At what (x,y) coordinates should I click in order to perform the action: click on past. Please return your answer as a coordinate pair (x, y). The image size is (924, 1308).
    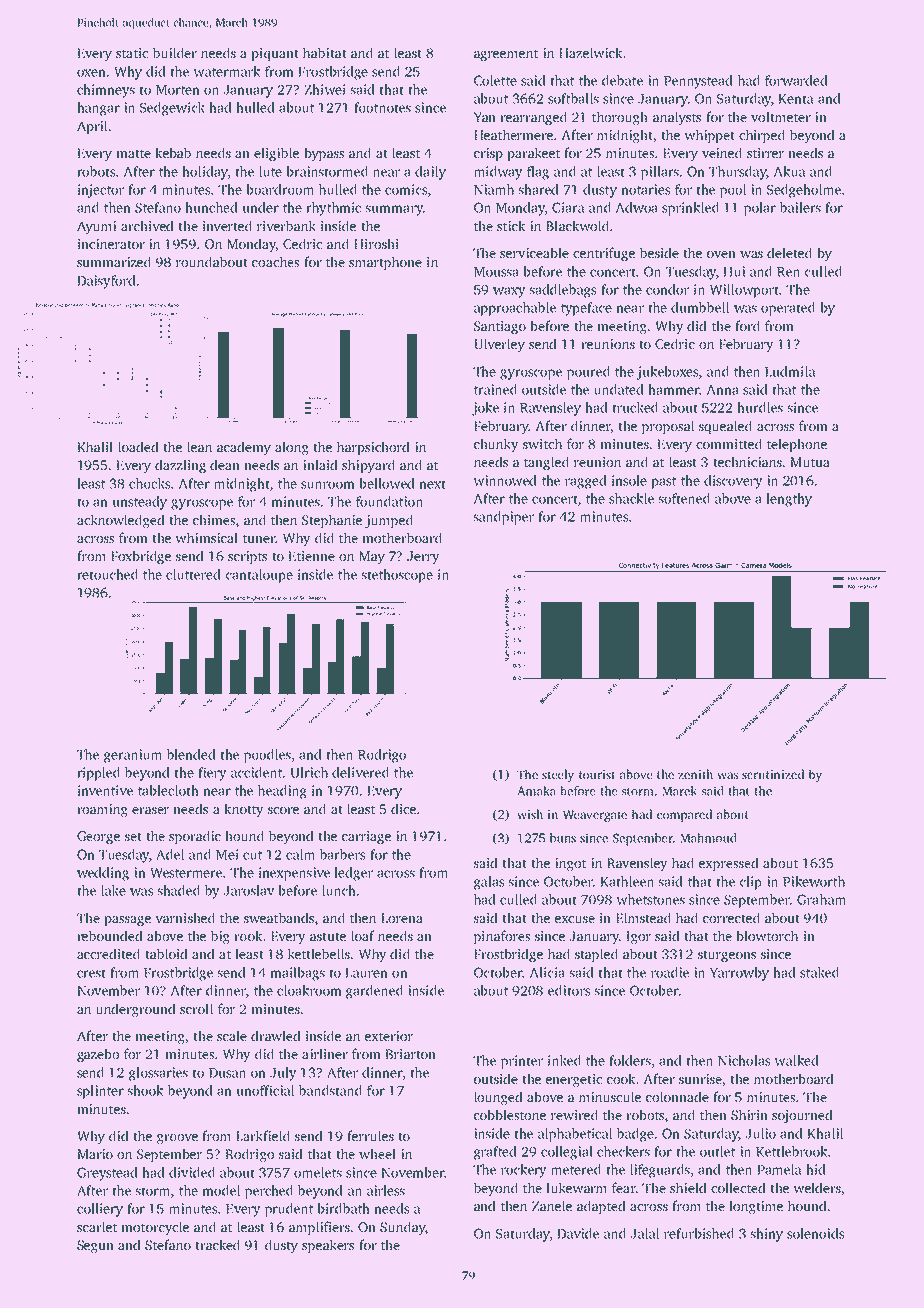
    Looking at the image, I should click on (663, 483).
